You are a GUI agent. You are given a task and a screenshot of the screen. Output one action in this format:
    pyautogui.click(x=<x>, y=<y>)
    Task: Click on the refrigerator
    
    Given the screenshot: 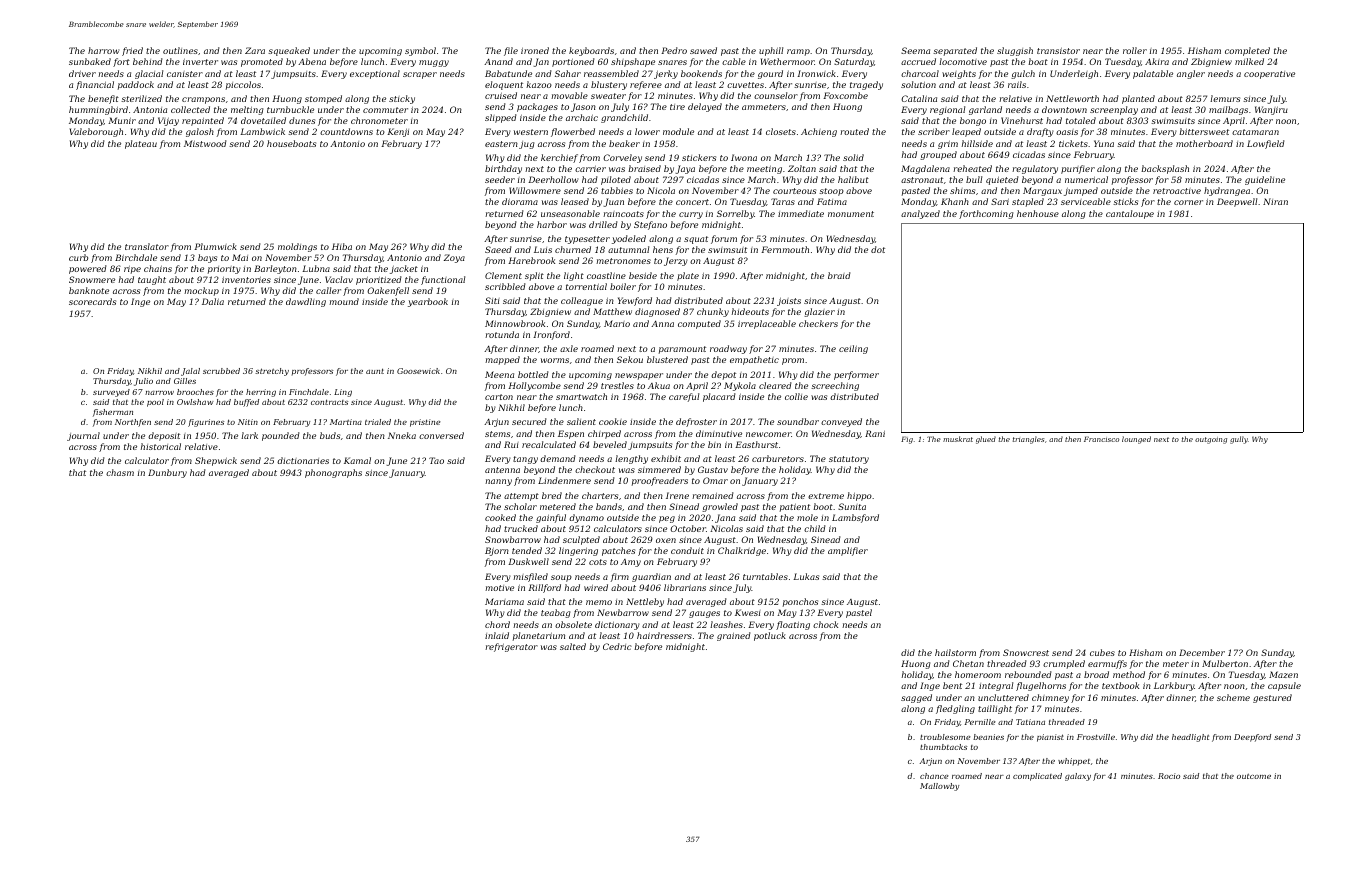 What is the action you would take?
    pyautogui.click(x=511, y=647)
